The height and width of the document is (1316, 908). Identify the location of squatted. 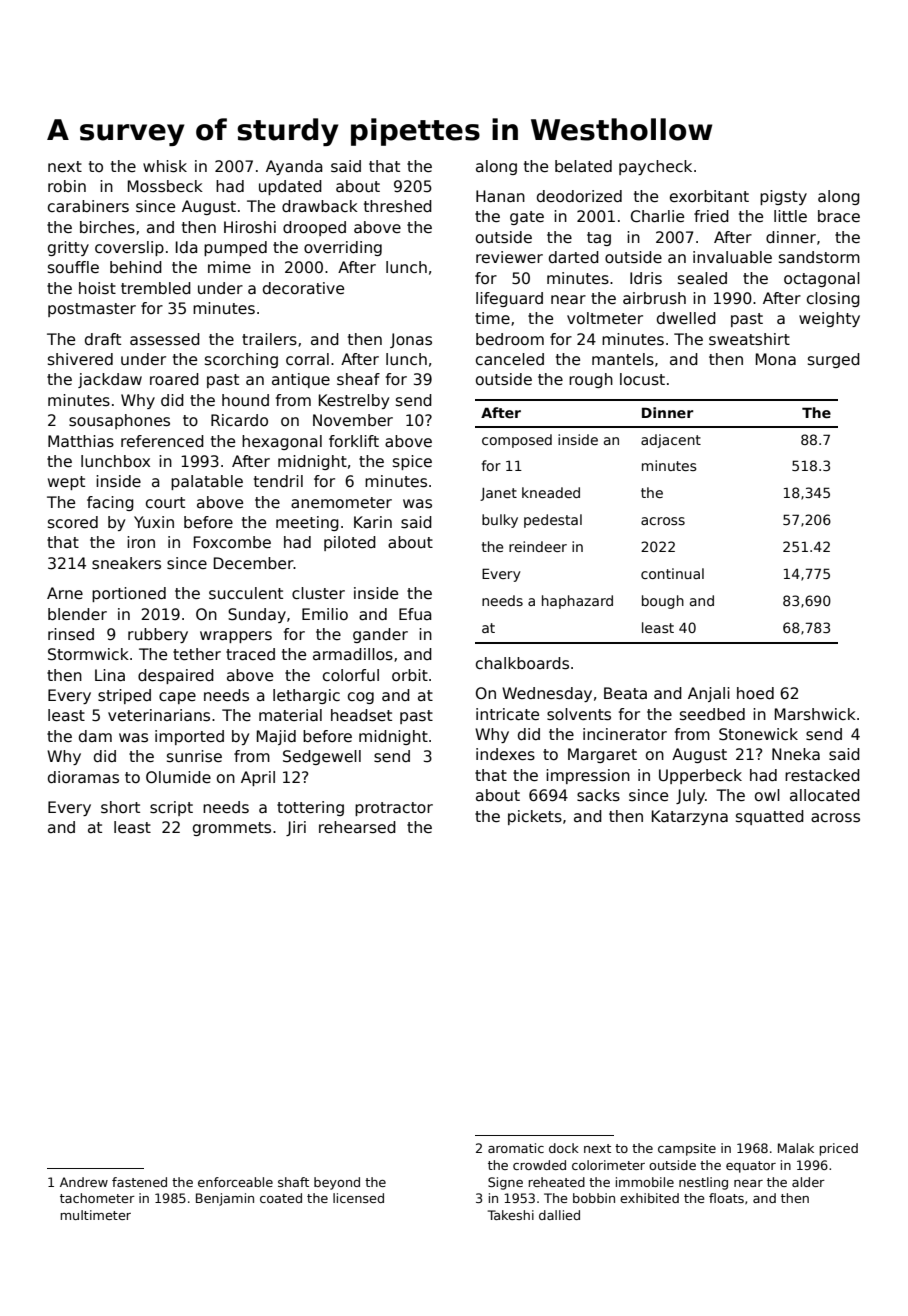
(770, 817).
